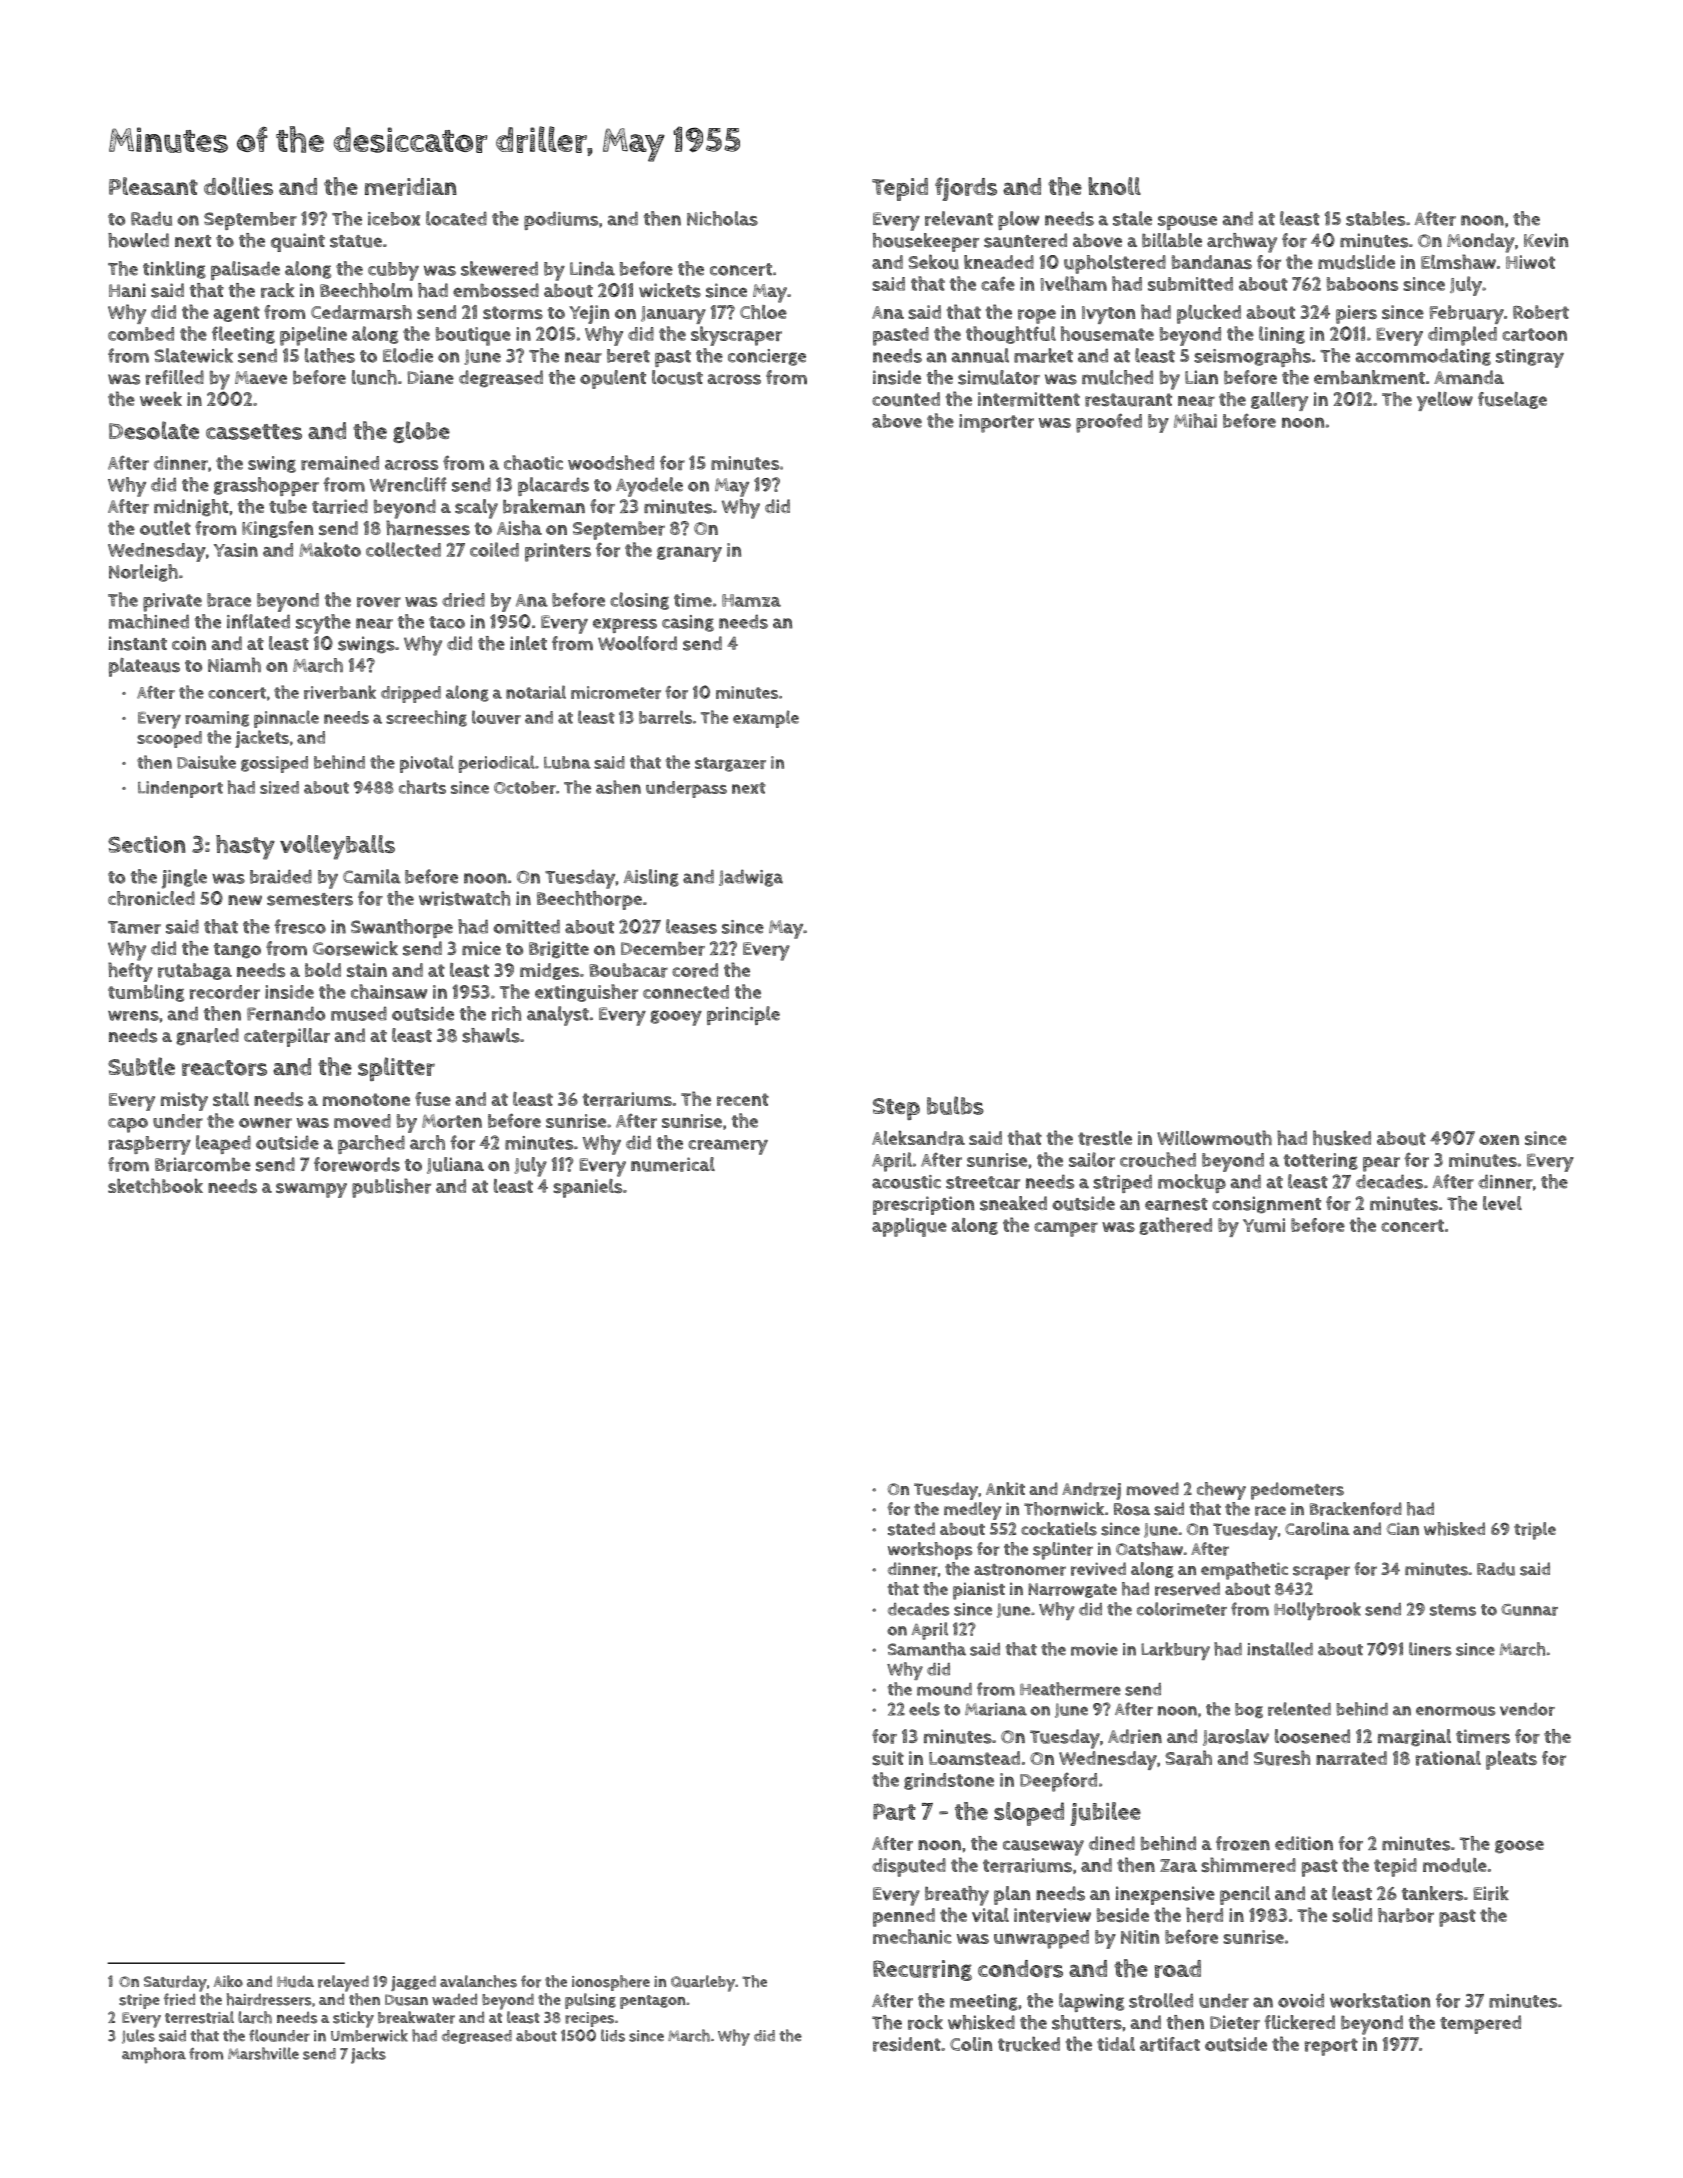 The height and width of the image is (2178, 1683). I want to click on Saturday, so click(175, 1983).
